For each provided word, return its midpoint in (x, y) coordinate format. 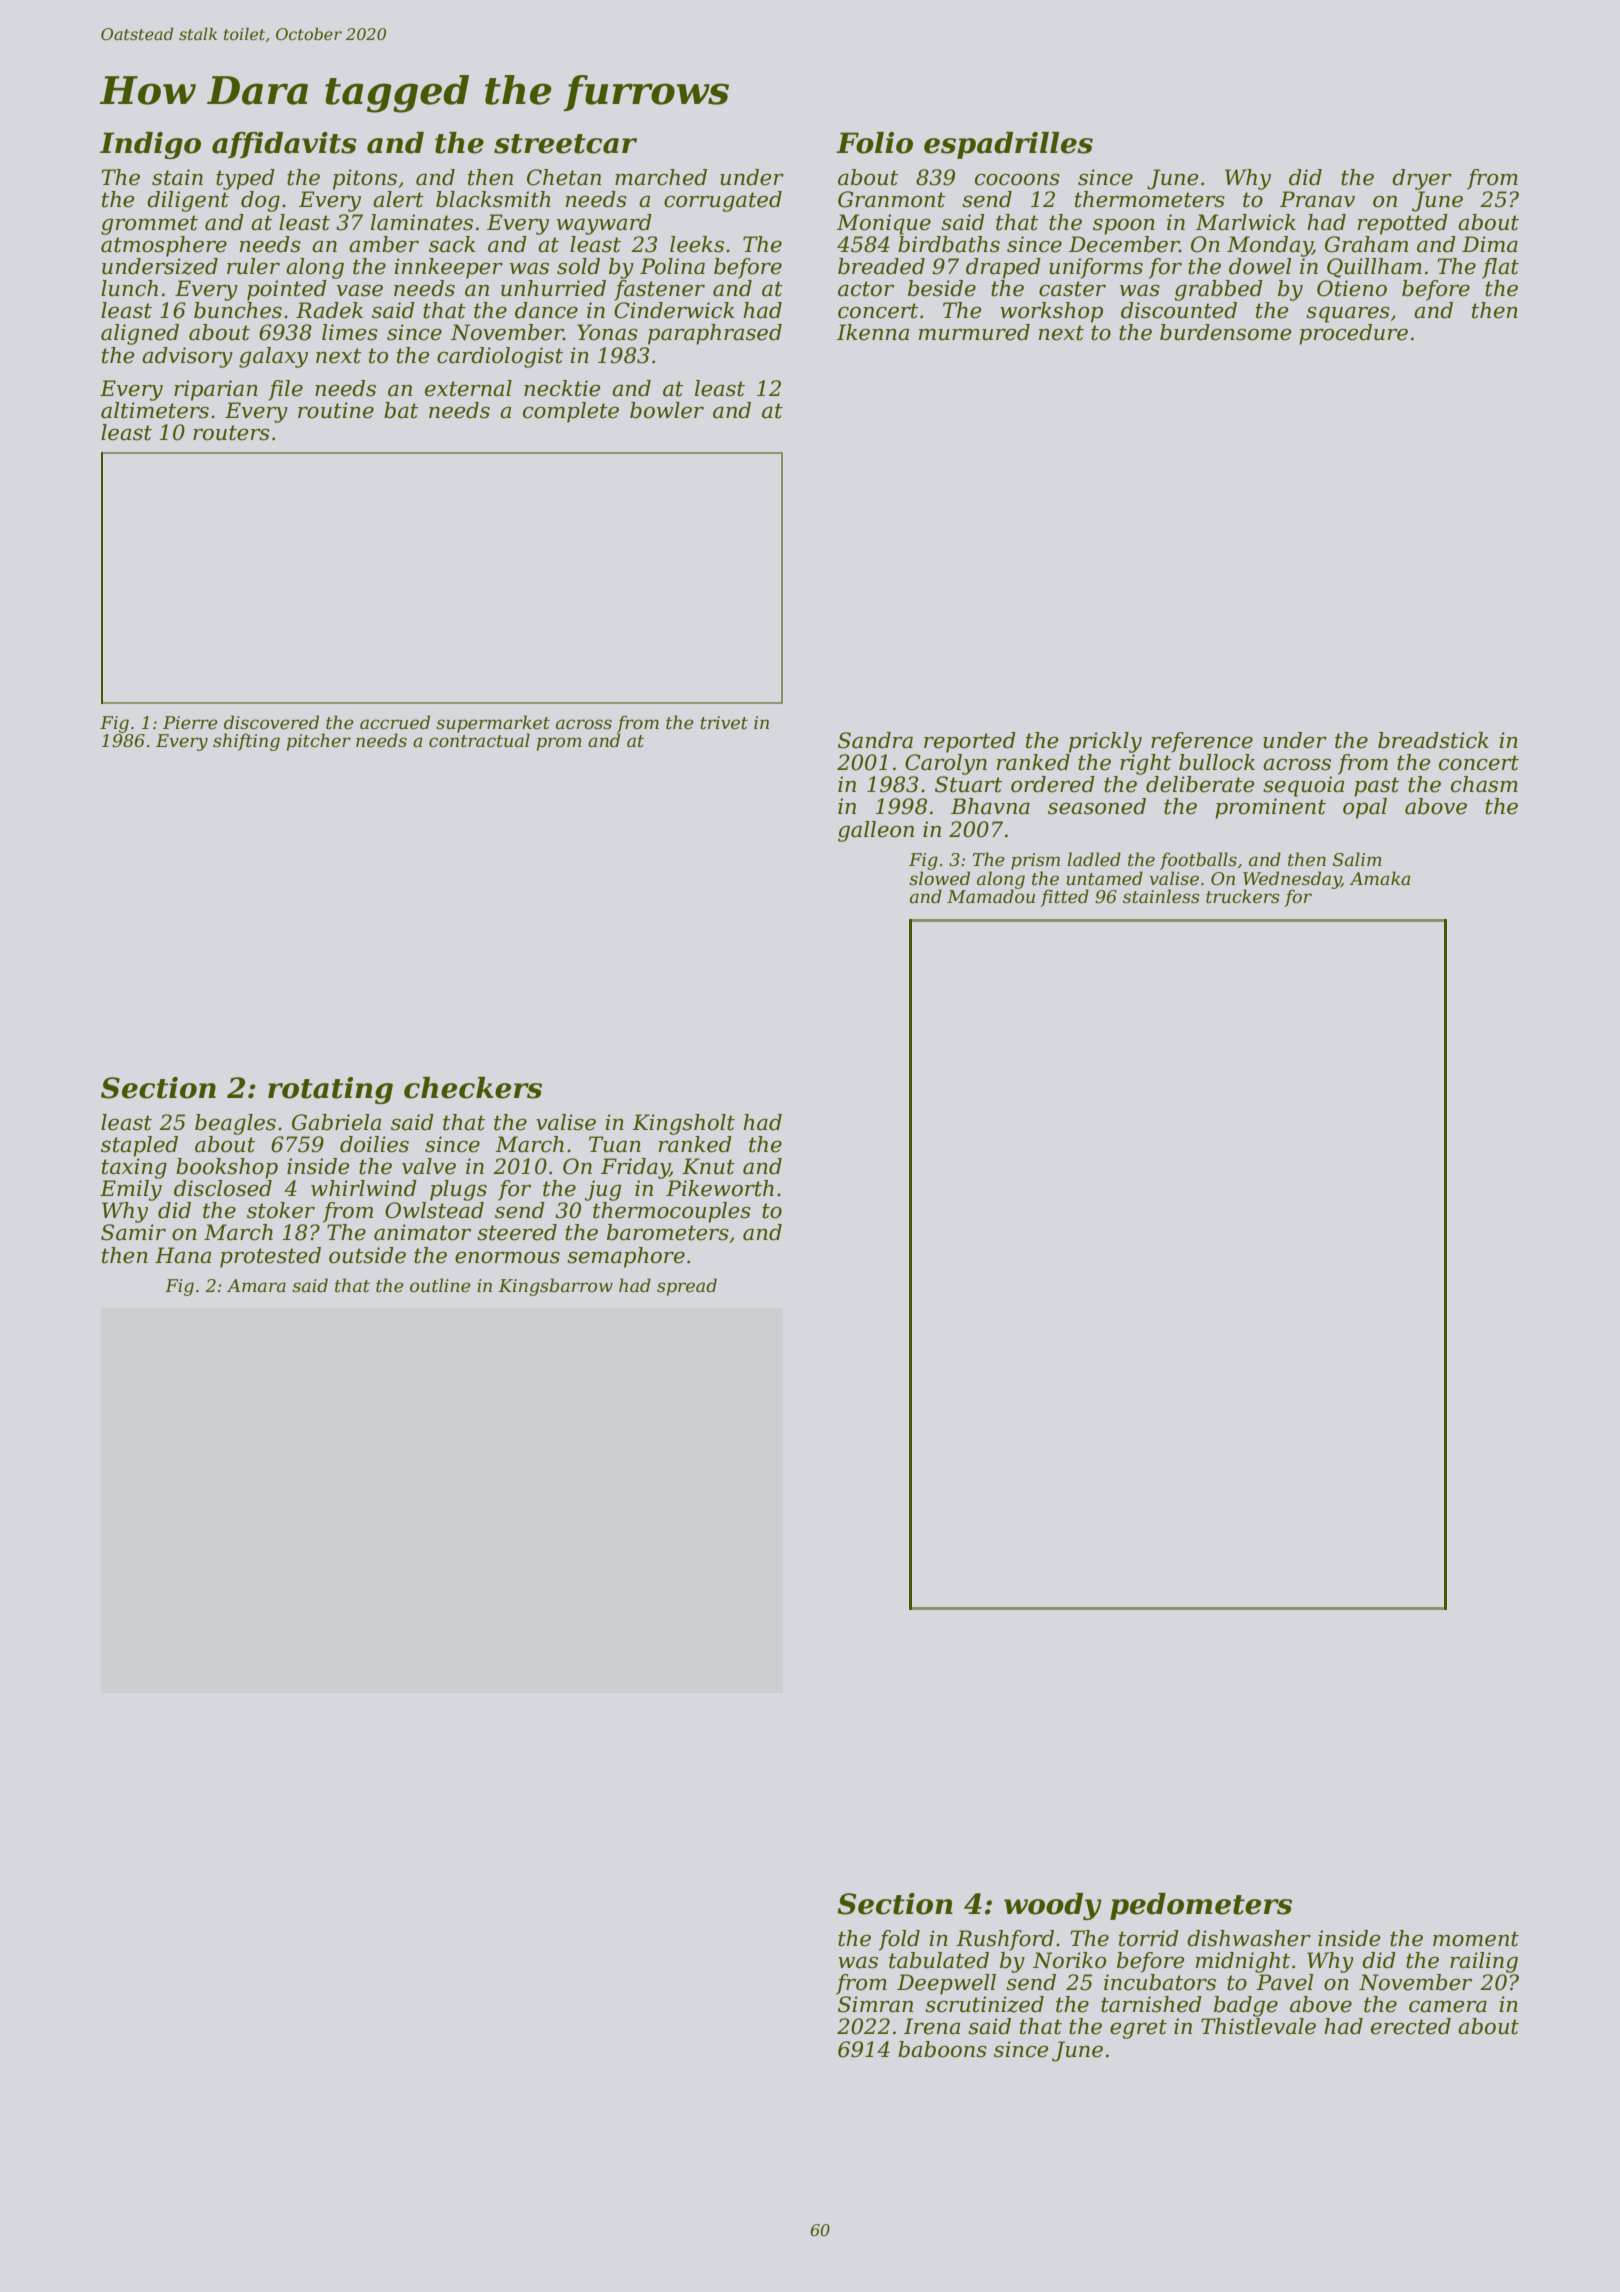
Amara (256, 1285)
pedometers (1201, 1906)
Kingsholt (683, 1124)
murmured (974, 332)
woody (1053, 1906)
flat (1500, 268)
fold (899, 1940)
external (468, 388)
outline (440, 1285)
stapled (139, 1146)
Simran (875, 2004)
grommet (149, 225)
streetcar (565, 144)
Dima (1490, 244)
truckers (1243, 896)
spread (687, 1287)
